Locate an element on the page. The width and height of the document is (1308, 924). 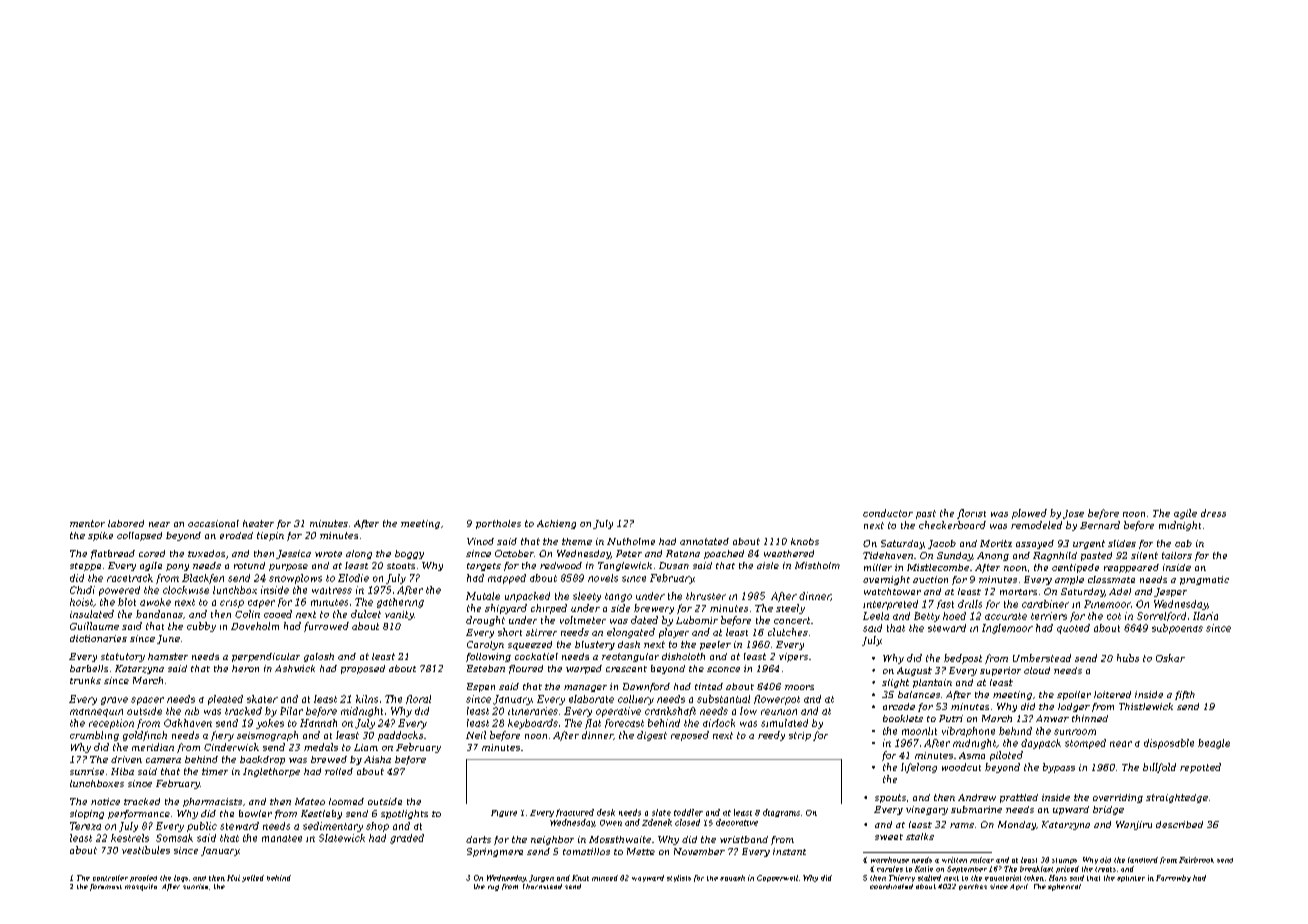
Ragnhild is located at coordinates (1055, 556).
